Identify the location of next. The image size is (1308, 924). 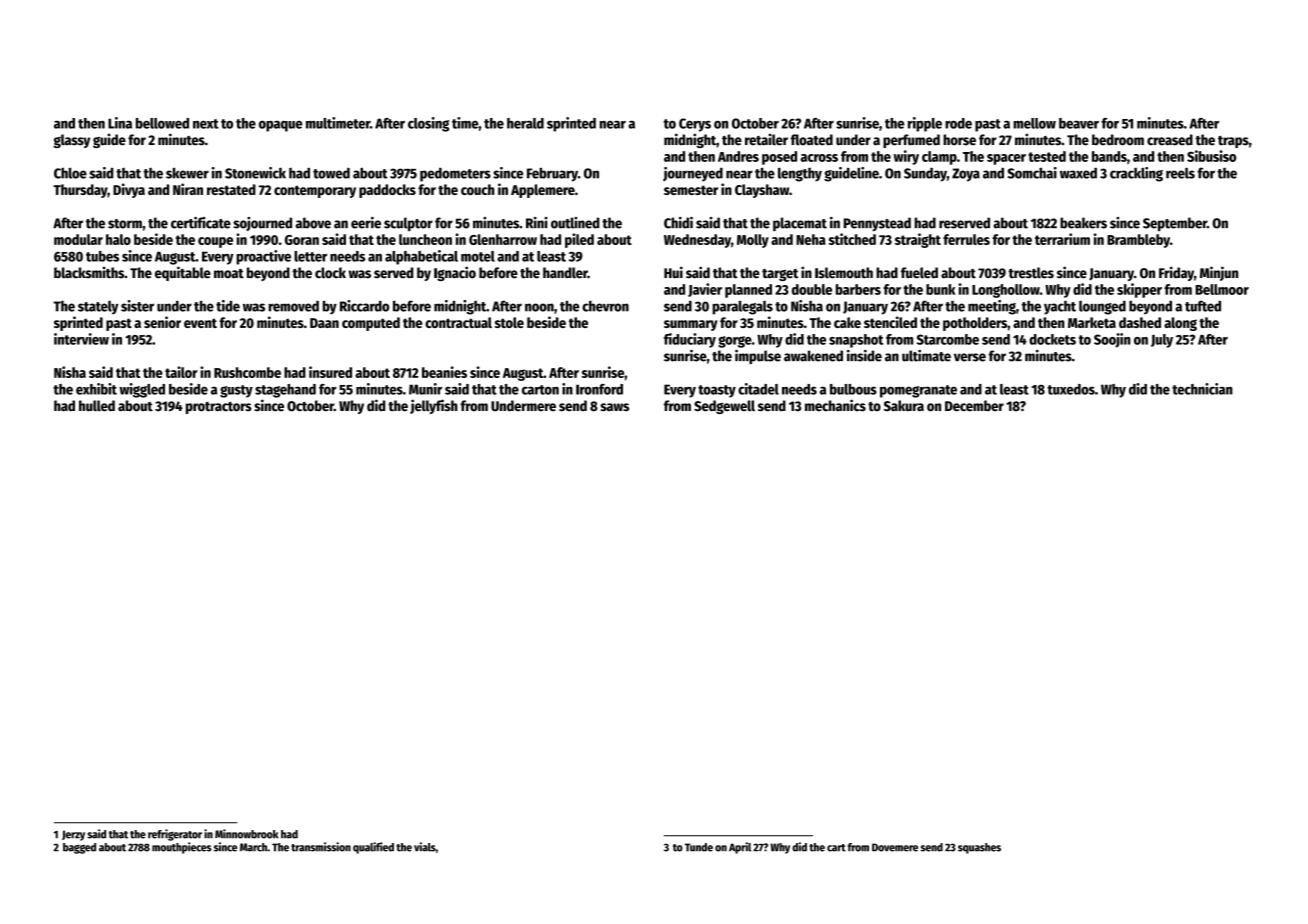
(206, 124).
